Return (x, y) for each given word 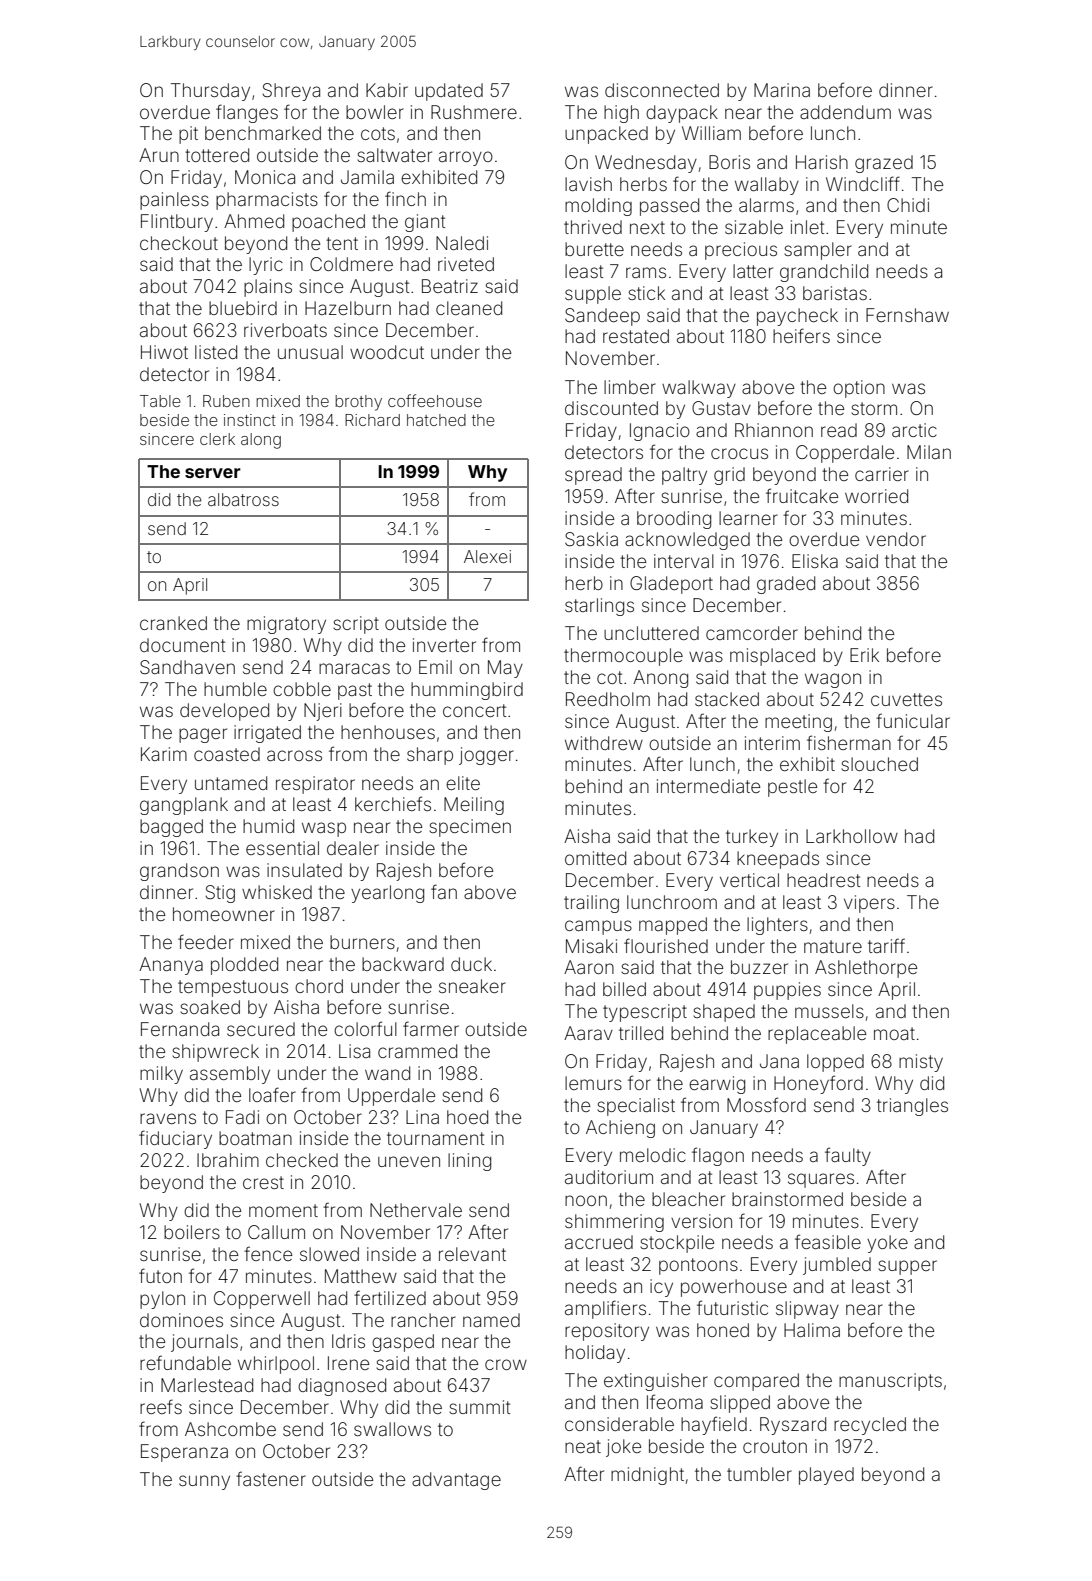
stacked (727, 699)
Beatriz (450, 286)
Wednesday (646, 164)
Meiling (474, 806)
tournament (436, 1138)
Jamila (367, 177)
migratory (286, 625)
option (859, 389)
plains (268, 288)
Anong (660, 679)
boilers (192, 1232)
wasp (324, 829)
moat (894, 1033)
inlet (808, 227)
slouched (879, 764)
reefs (161, 1406)
